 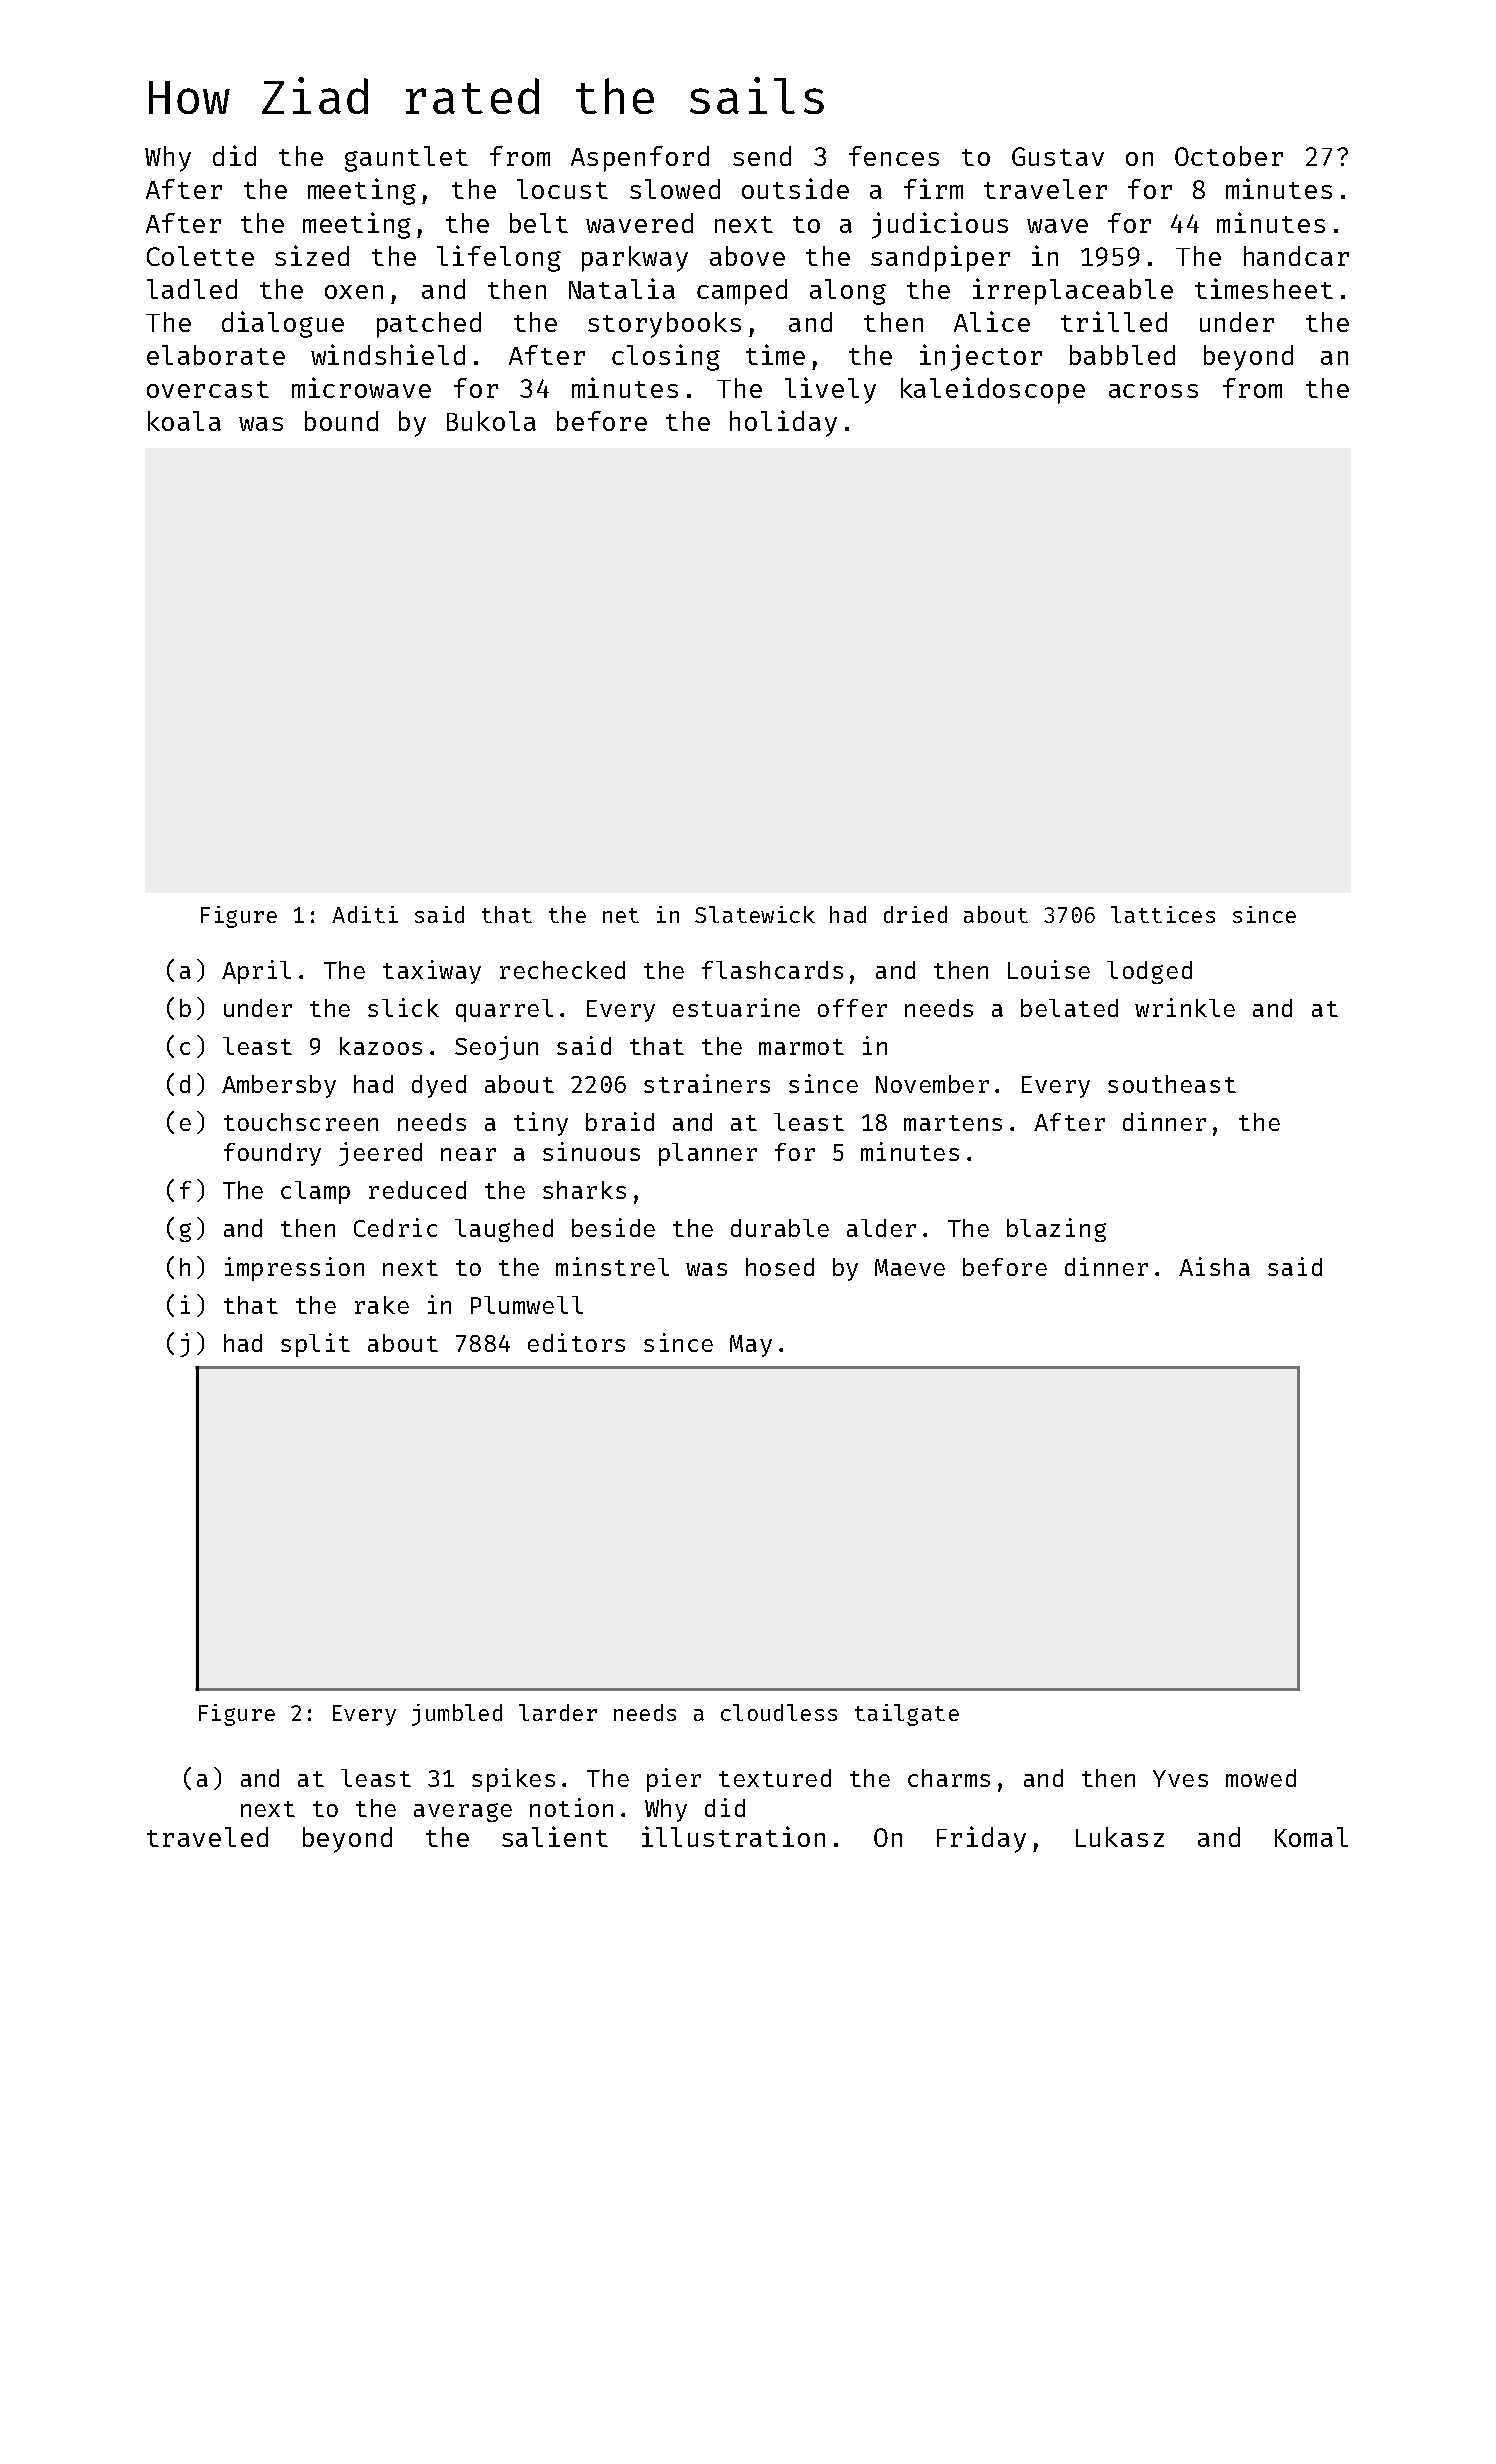 What do you see at coordinates (783, 423) in the screenshot?
I see `holiday` at bounding box center [783, 423].
